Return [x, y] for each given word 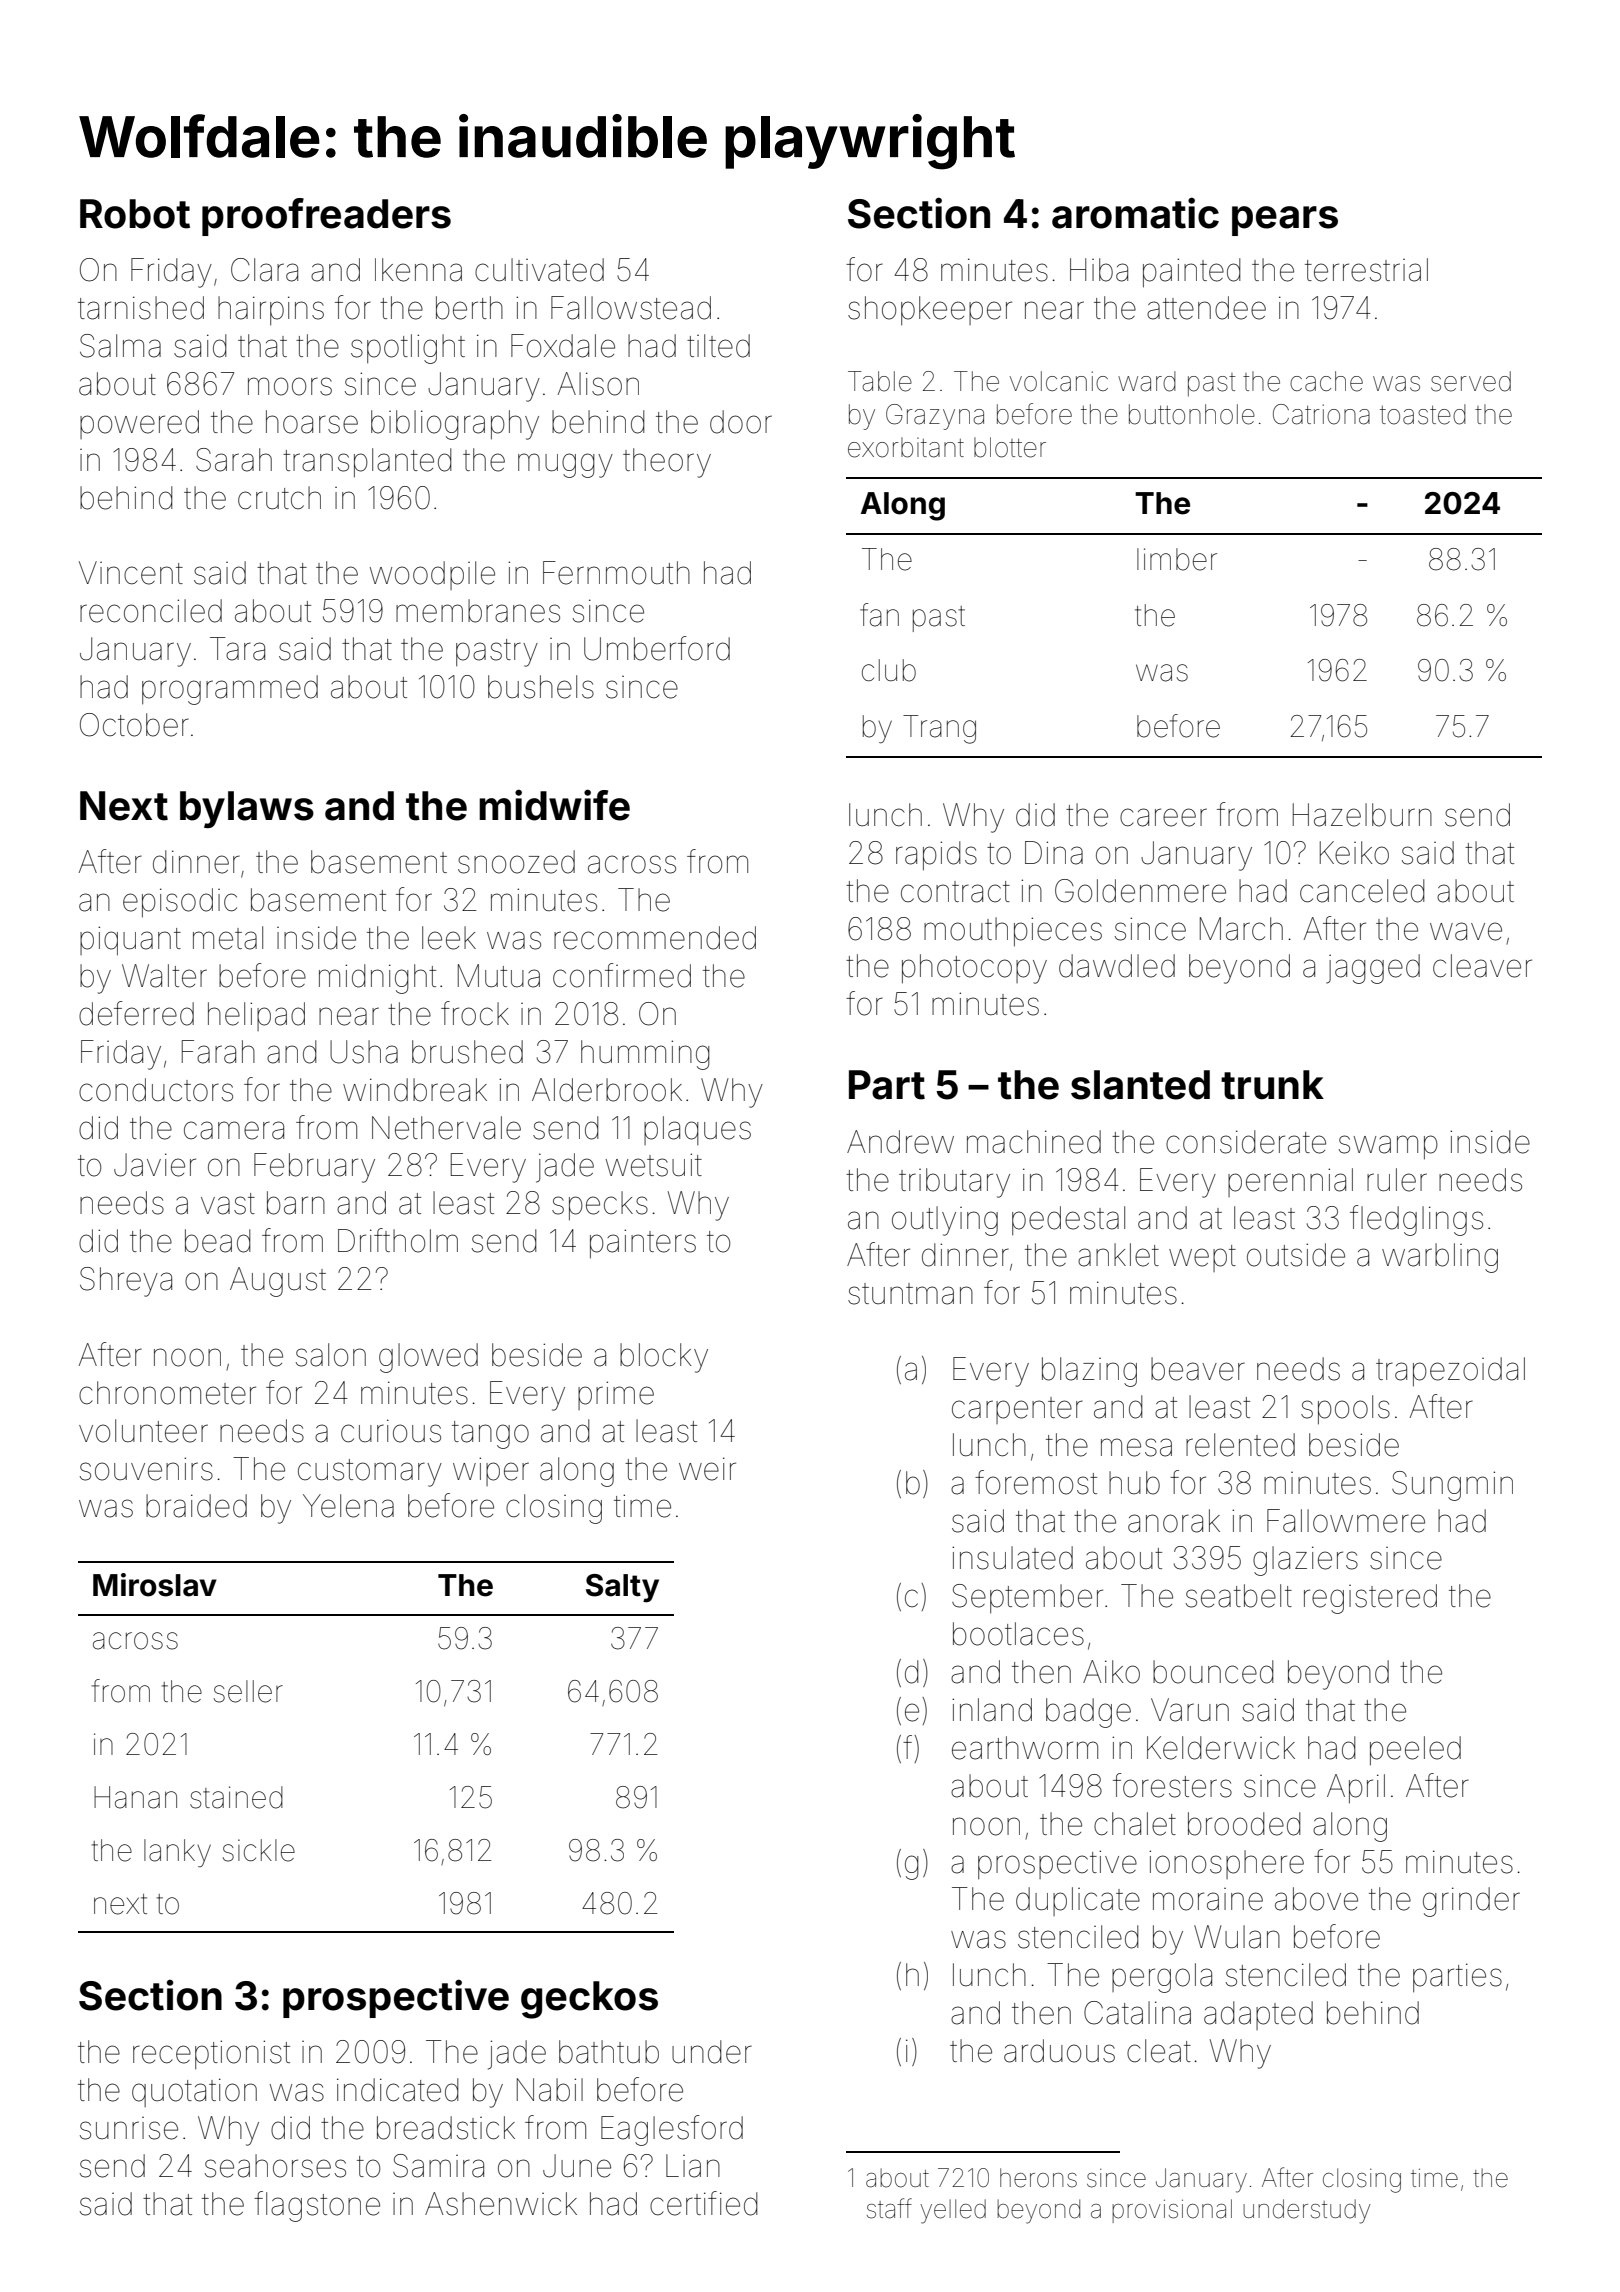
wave [1466, 931]
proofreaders [326, 217]
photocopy [974, 969]
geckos [589, 2000]
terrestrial [1366, 270]
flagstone [317, 2206]
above [1316, 1899]
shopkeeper [930, 310]
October [134, 725]
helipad [256, 1016]
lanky [177, 1853]
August [278, 1282]
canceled [1362, 891]
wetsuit [654, 1165]
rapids [936, 855]
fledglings [1416, 1220]
